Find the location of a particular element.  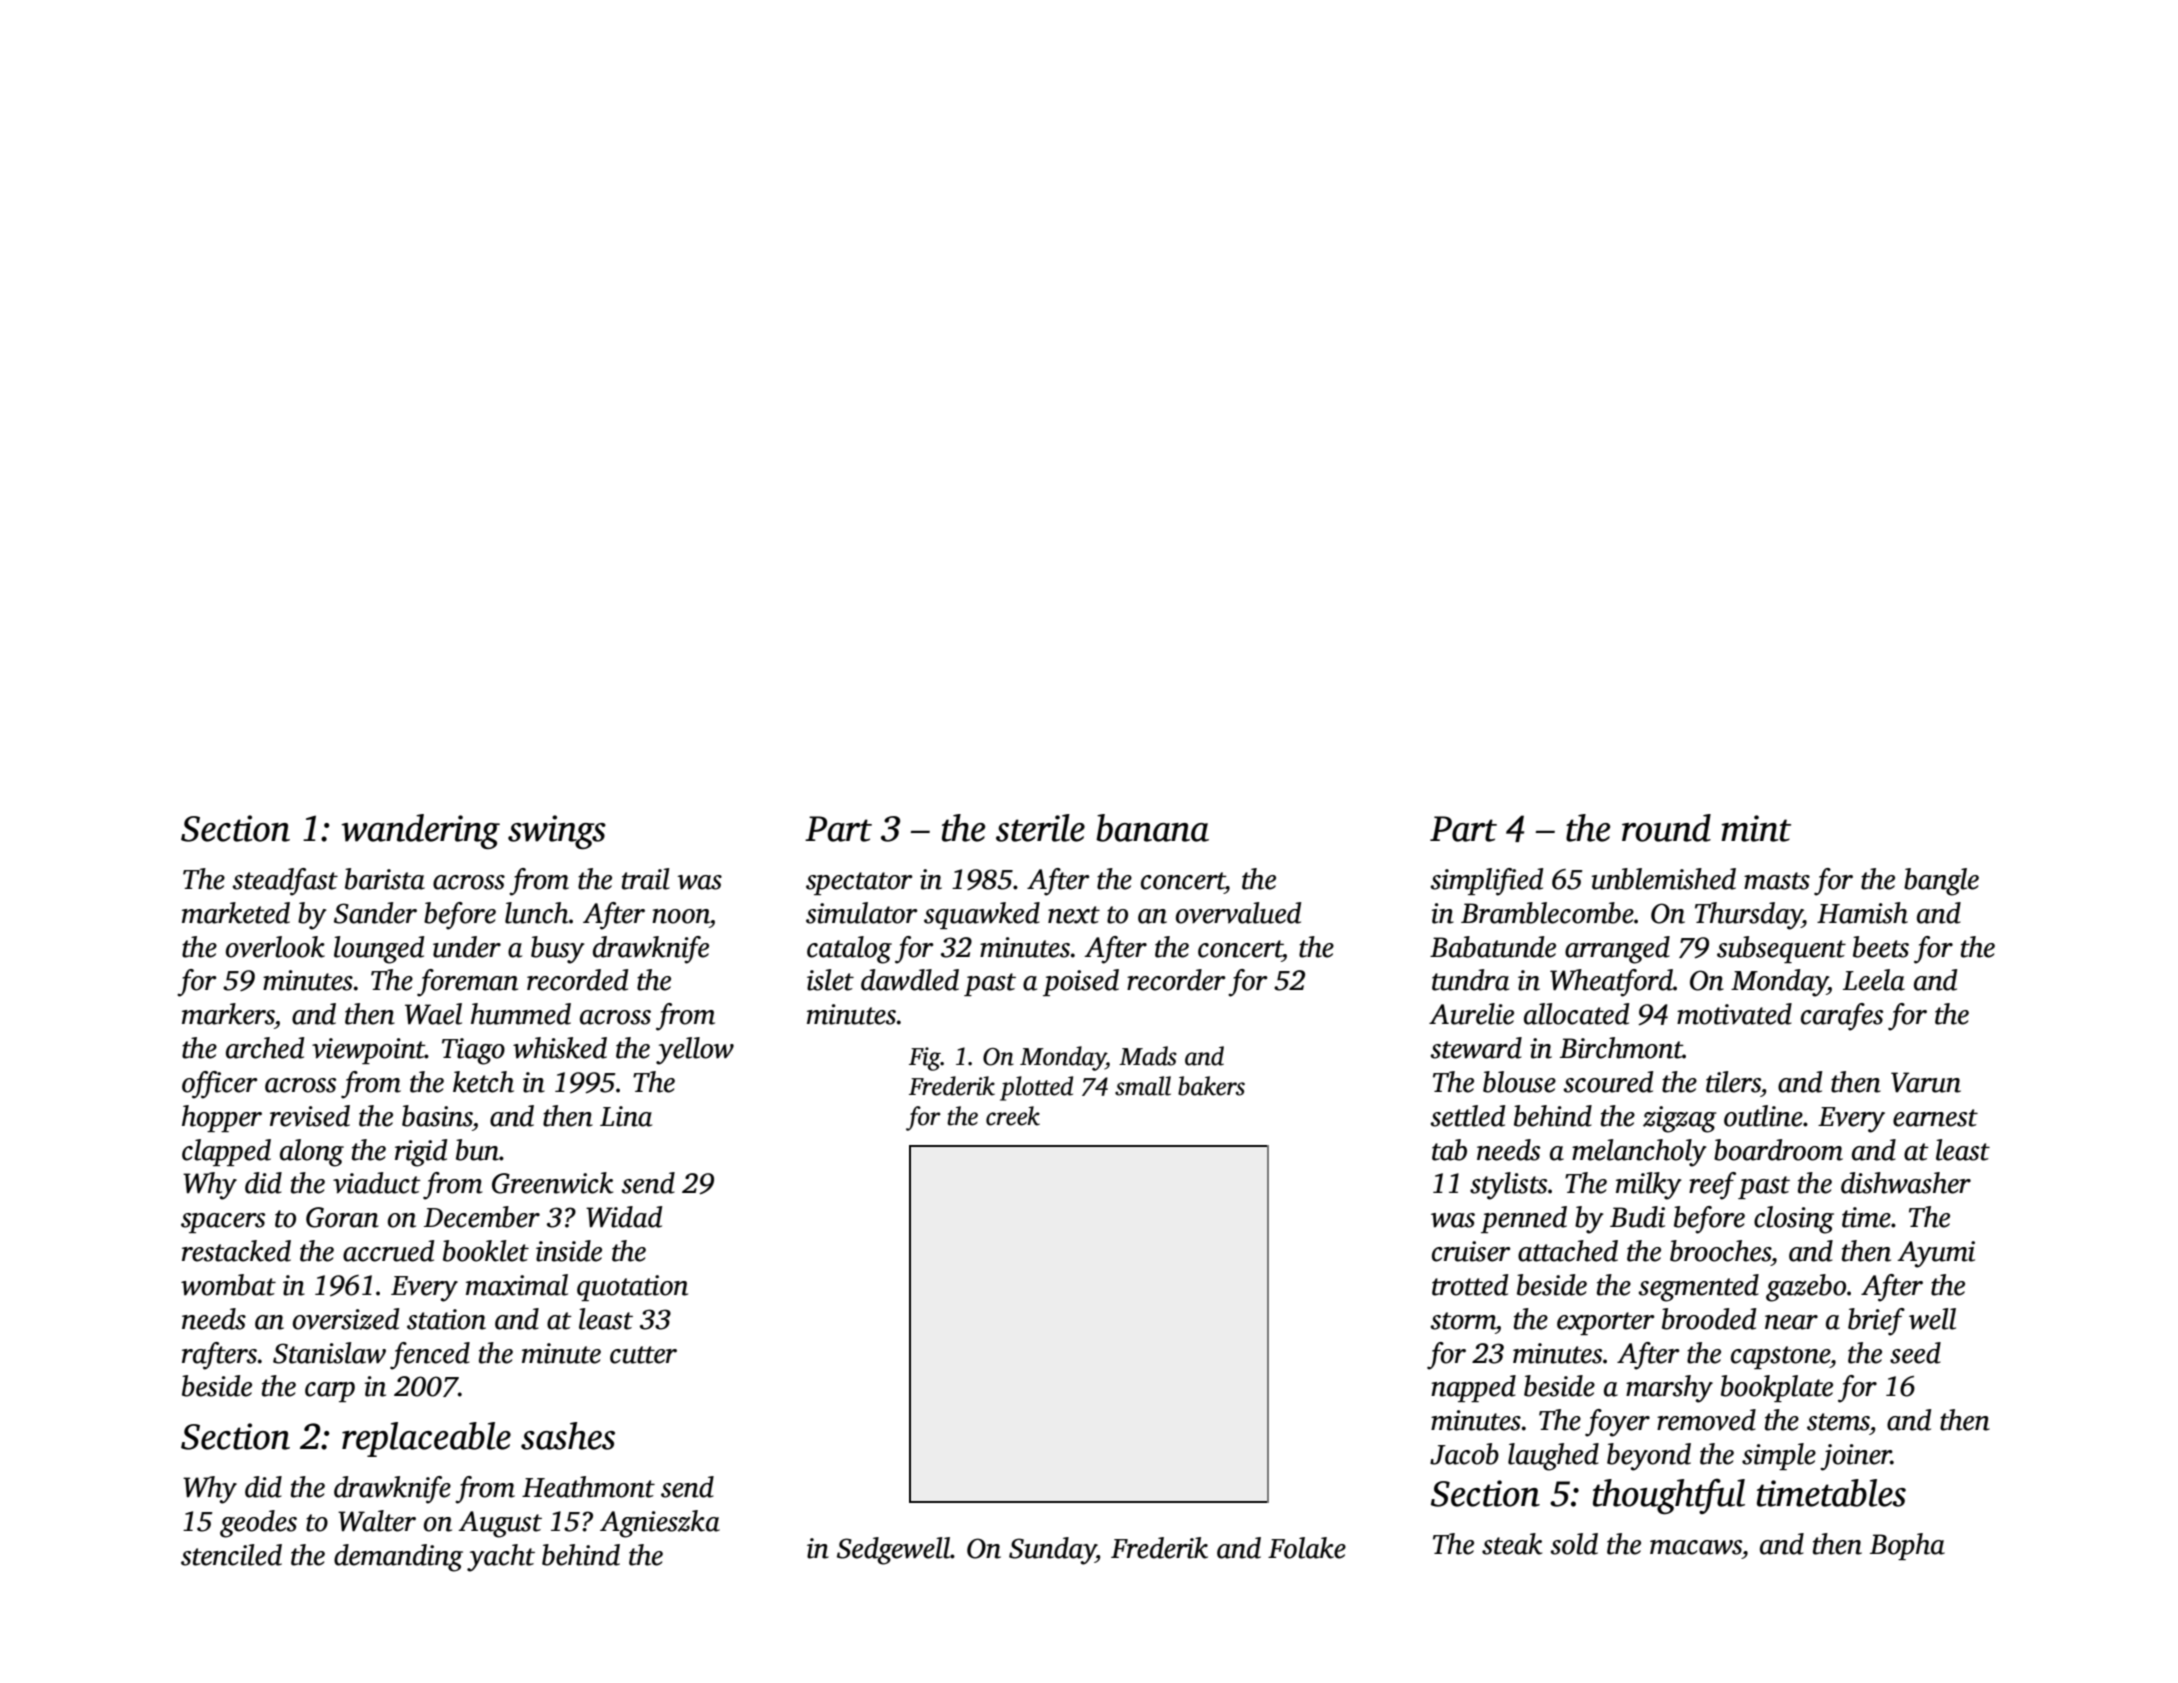

carp is located at coordinates (330, 1392).
